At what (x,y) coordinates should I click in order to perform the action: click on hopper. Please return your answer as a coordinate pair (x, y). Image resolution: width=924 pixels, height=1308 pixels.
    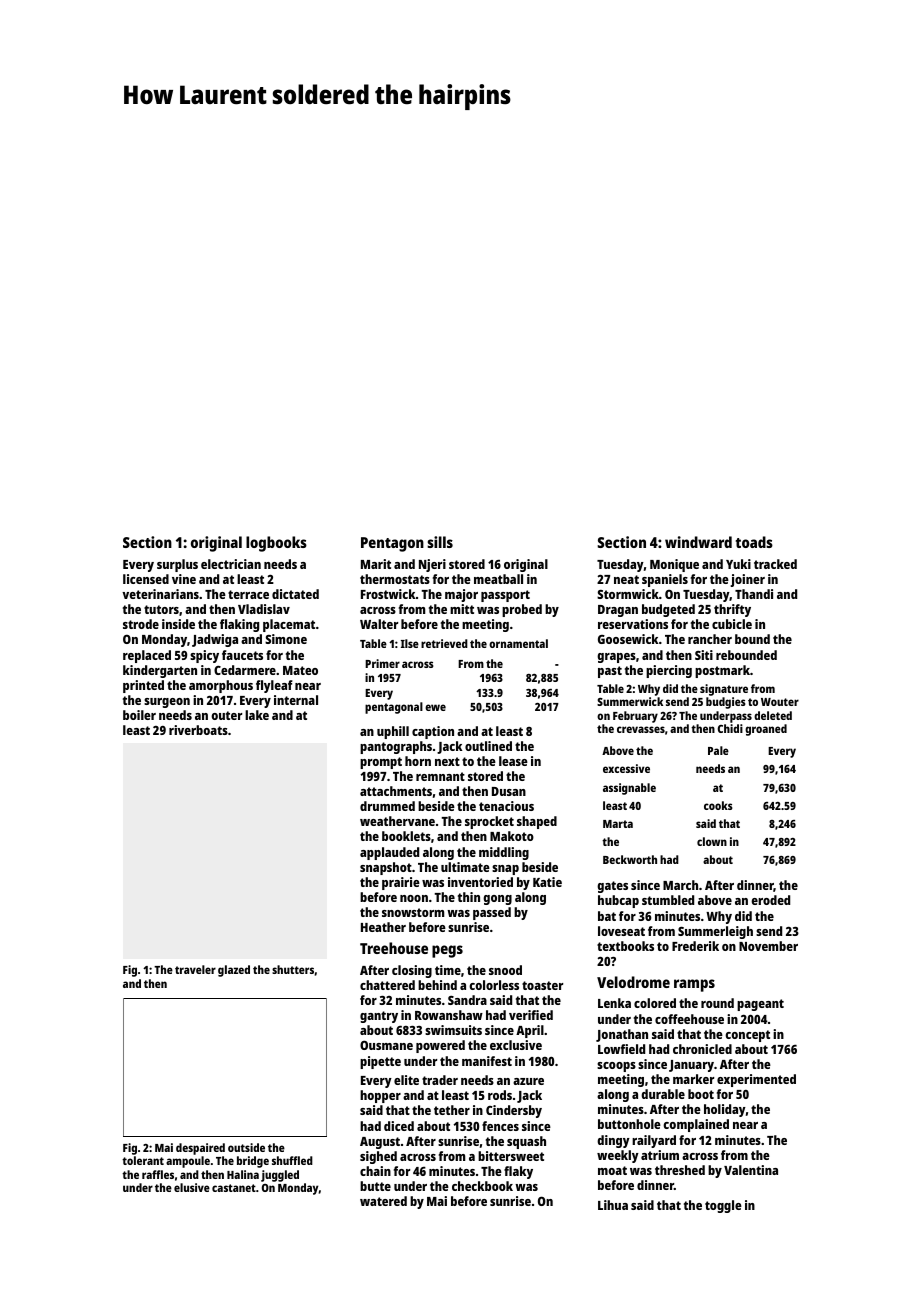
    Looking at the image, I should click on (380, 1096).
